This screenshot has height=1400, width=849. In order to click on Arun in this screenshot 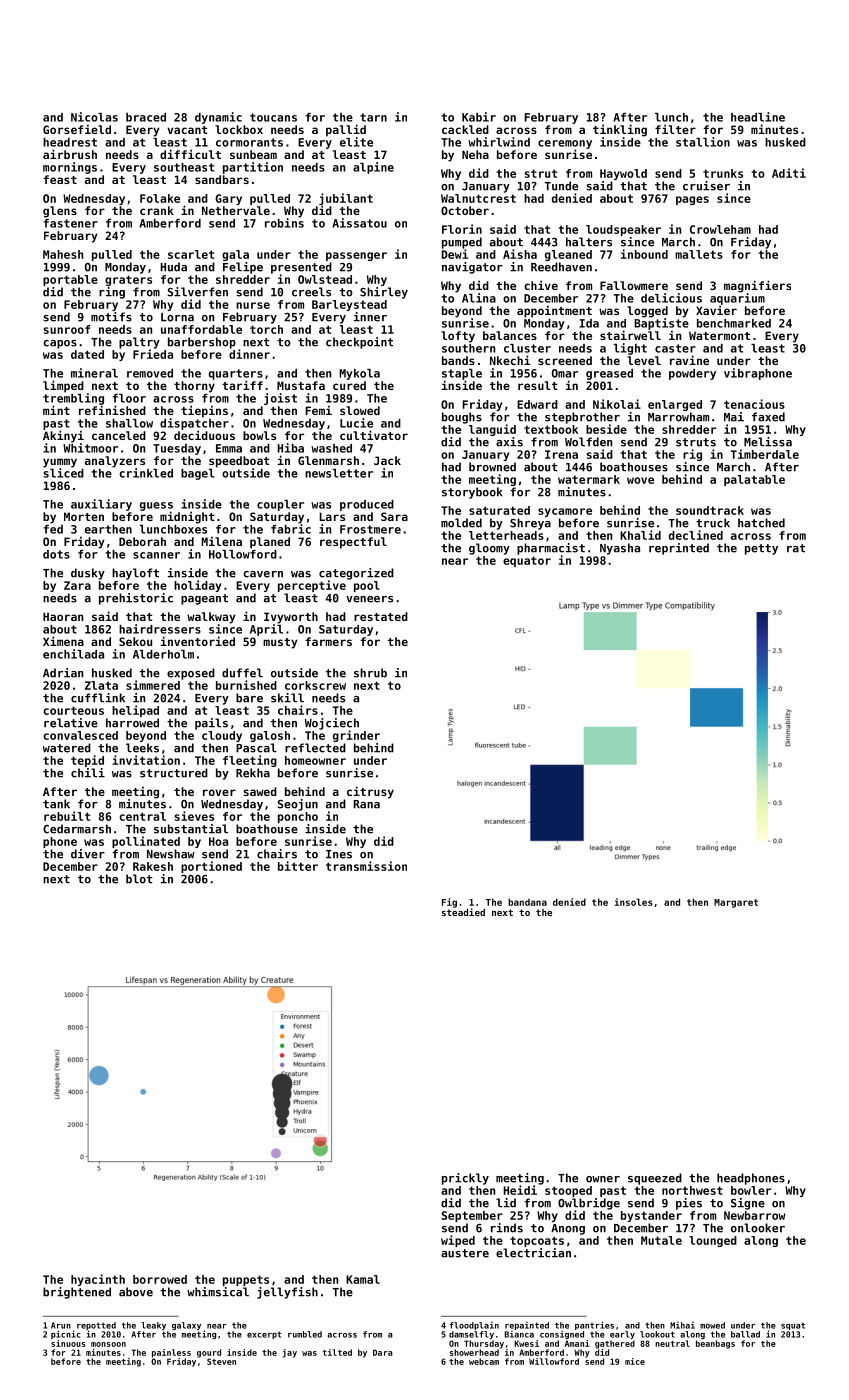, I will do `click(61, 1325)`.
